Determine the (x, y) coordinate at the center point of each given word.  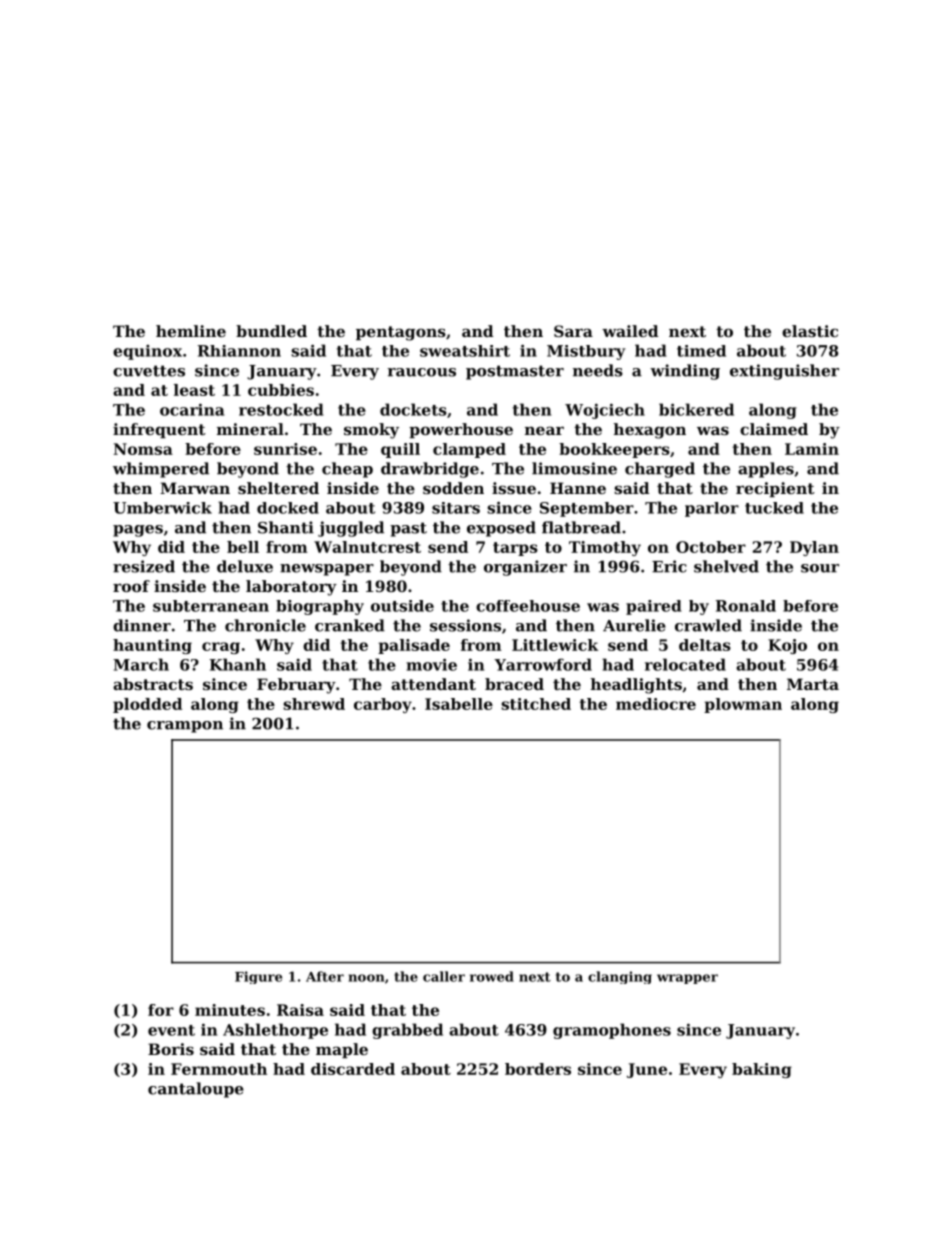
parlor (712, 509)
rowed (492, 976)
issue (514, 488)
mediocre (656, 704)
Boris (171, 1049)
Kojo (787, 646)
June (647, 1070)
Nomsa (143, 449)
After (325, 976)
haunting (152, 646)
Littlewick (555, 645)
